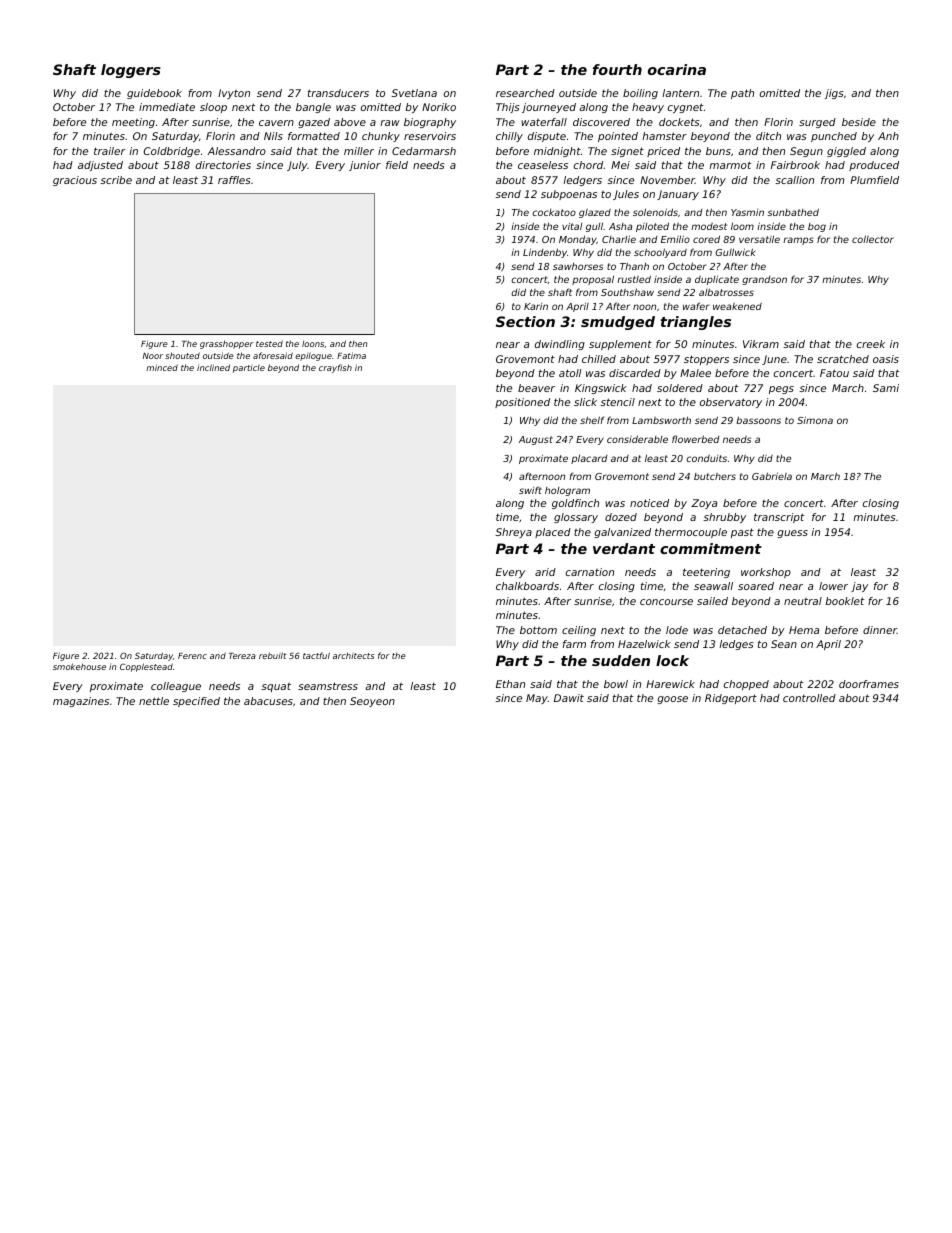 This document has height=1233, width=952. What do you see at coordinates (779, 518) in the document?
I see `transcript` at bounding box center [779, 518].
